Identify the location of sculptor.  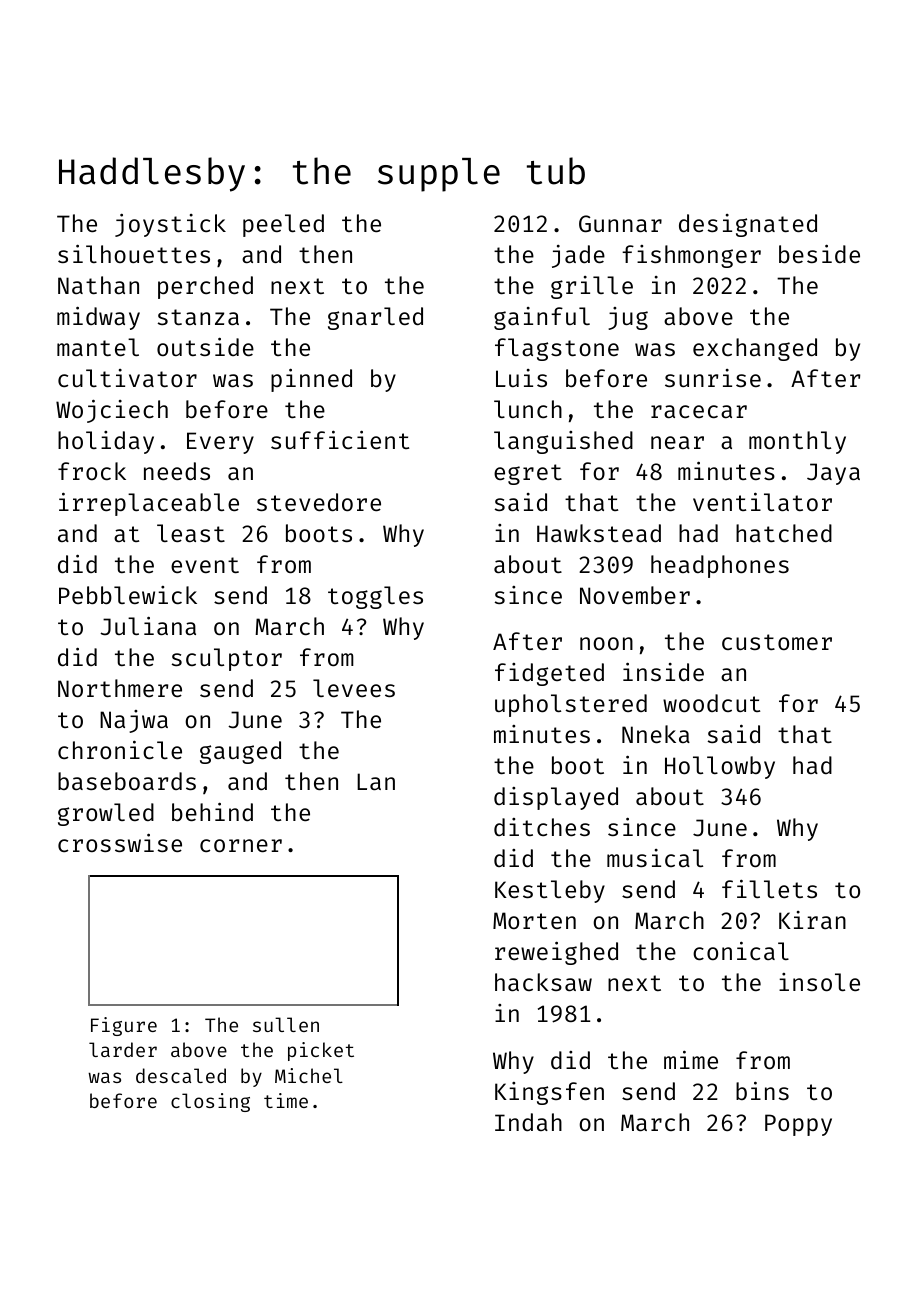
(227, 659).
